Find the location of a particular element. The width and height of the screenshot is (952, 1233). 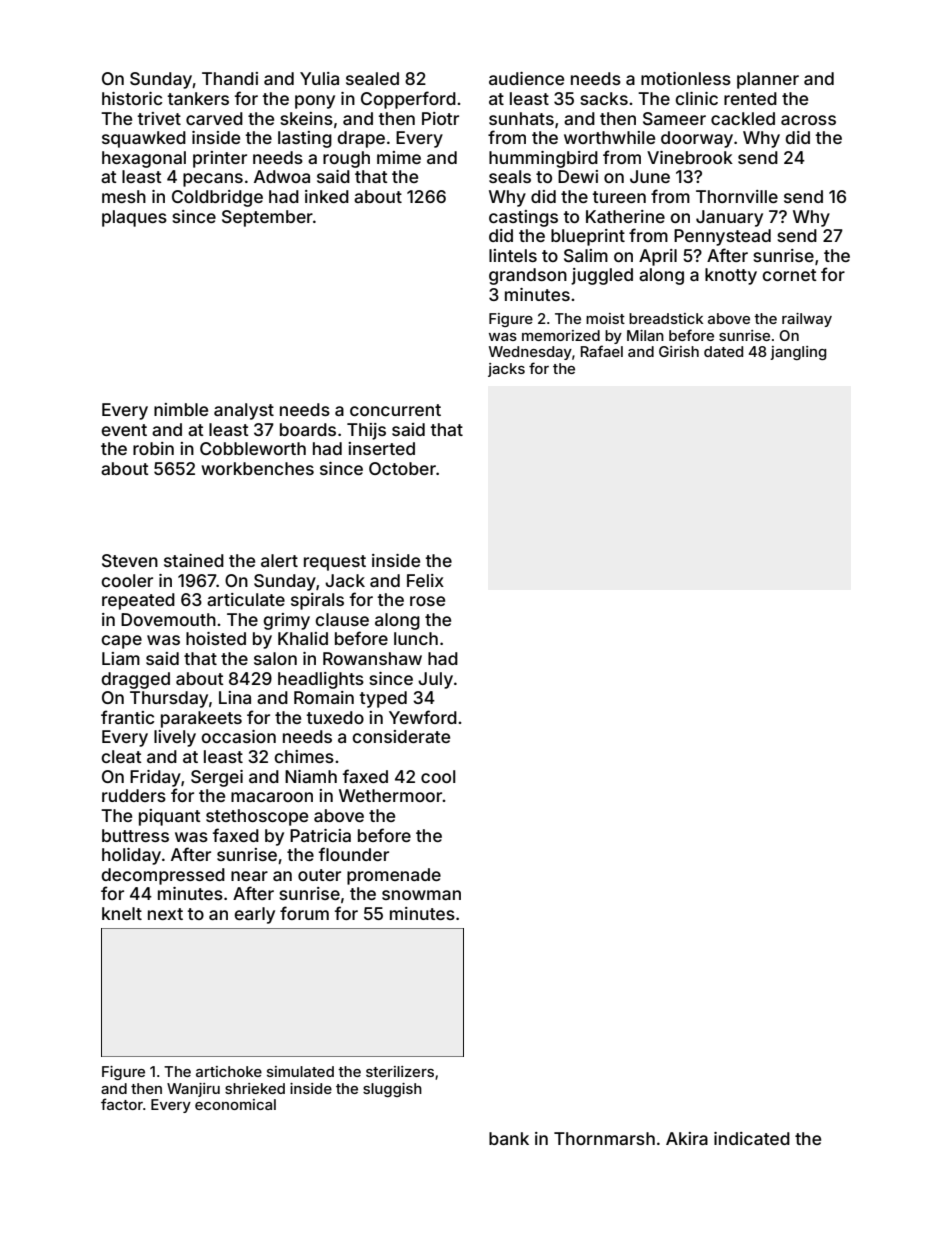

railway is located at coordinates (807, 320).
